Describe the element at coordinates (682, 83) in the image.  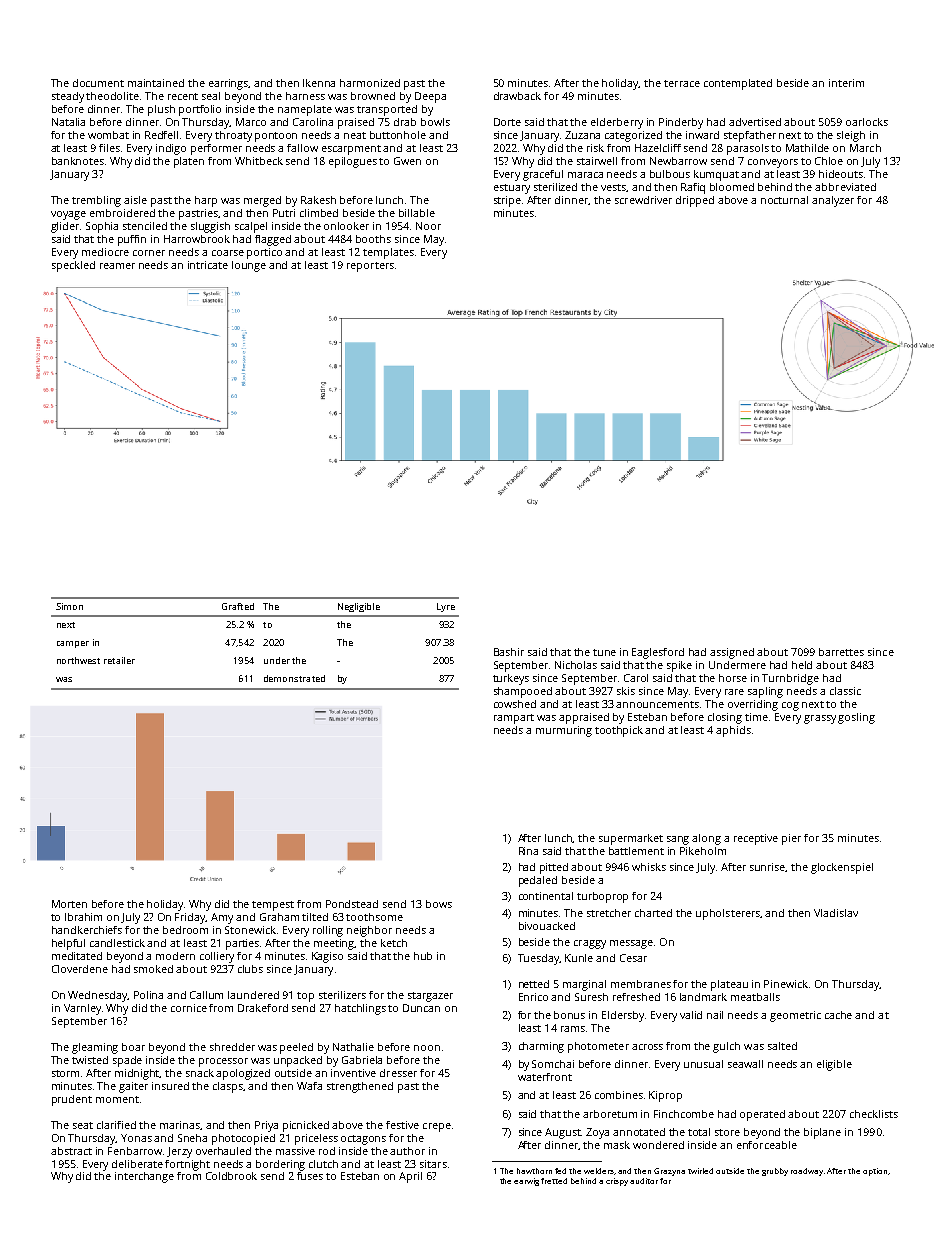
I see `terrace` at that location.
